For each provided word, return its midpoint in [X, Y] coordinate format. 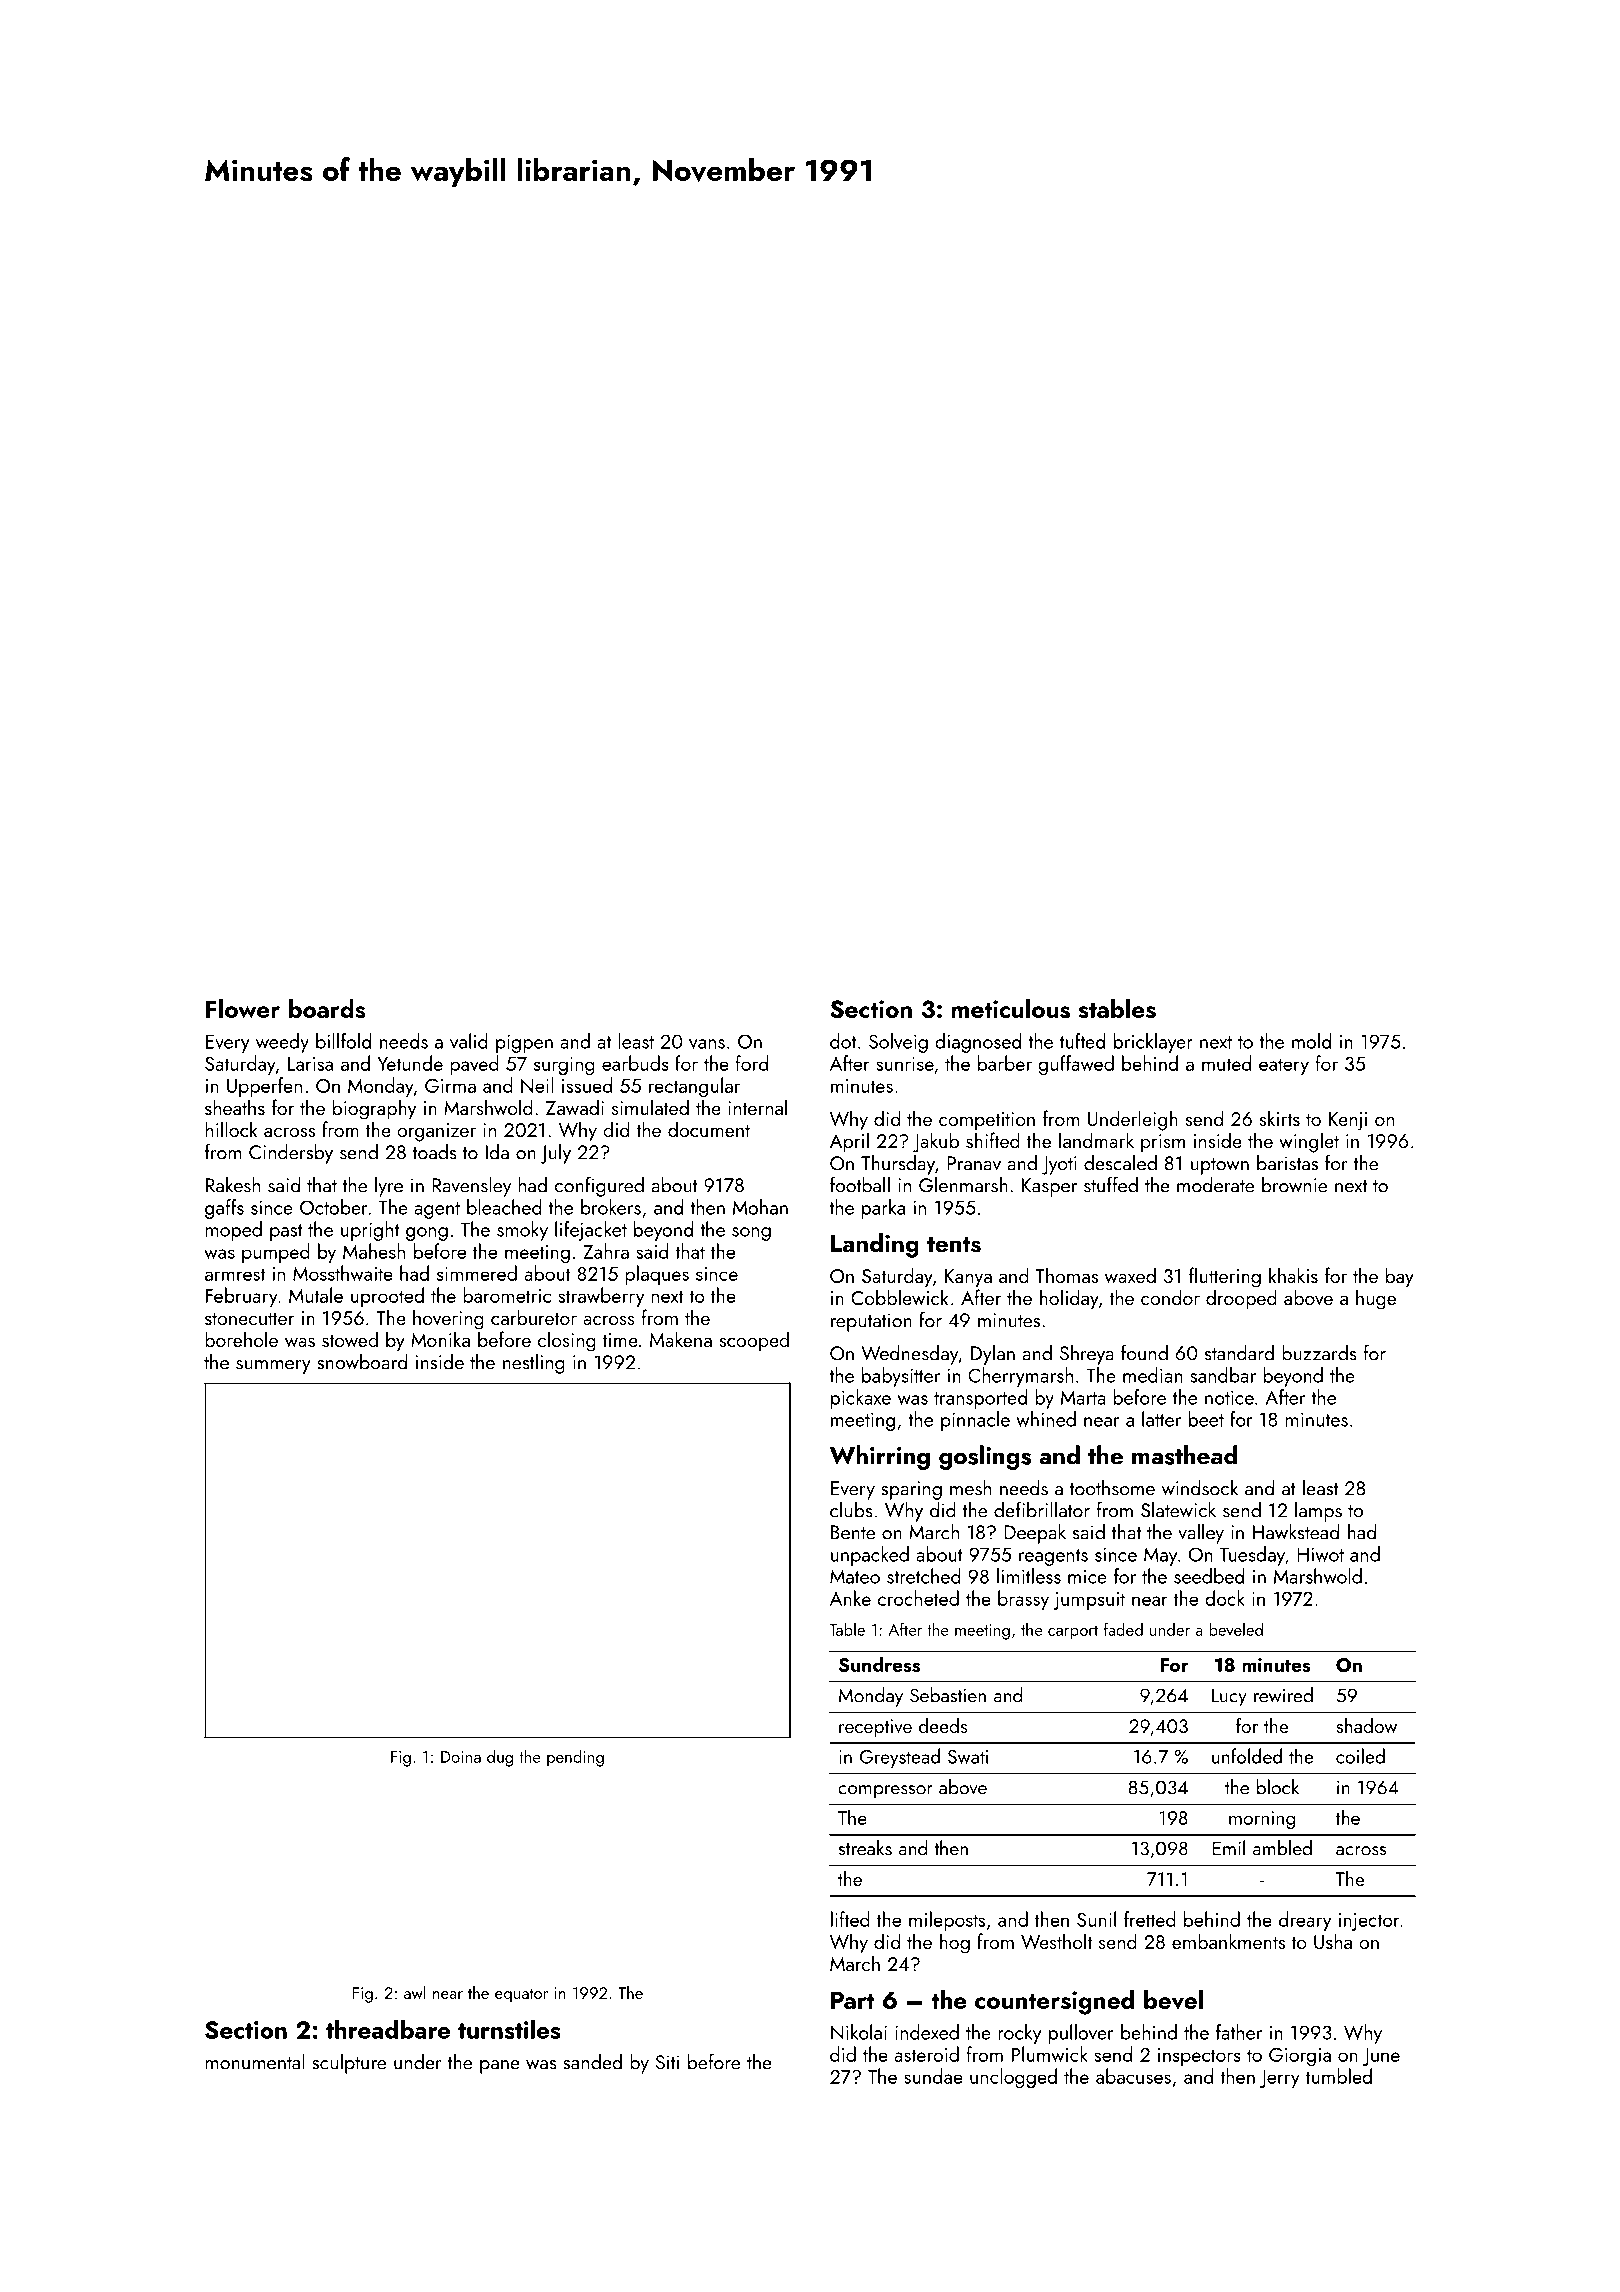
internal [757, 1107]
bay [1400, 1277]
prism [1163, 1143]
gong [427, 1234]
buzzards [1319, 1353]
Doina [461, 1757]
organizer [436, 1132]
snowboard [362, 1362]
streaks [865, 1848]
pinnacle [975, 1421]
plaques [657, 1275]
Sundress [879, 1664]
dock [1225, 1598]
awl [415, 1992]
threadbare [388, 2029]
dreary [1305, 1921]
